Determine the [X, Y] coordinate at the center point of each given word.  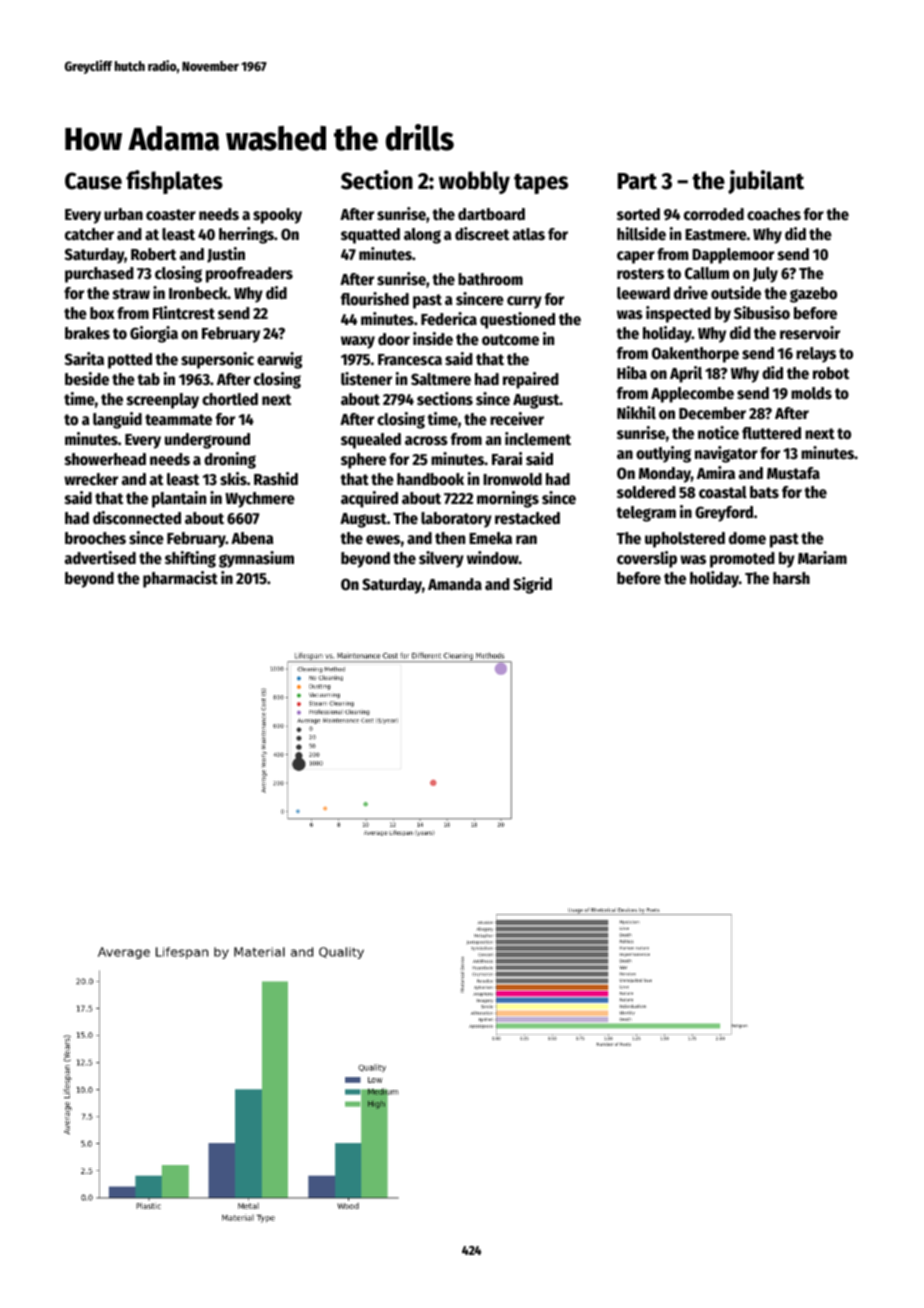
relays [816, 355]
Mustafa [793, 473]
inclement [538, 439]
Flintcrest [184, 313]
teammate [178, 420]
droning [230, 460]
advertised [100, 558]
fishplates [174, 182]
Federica [449, 319]
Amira [716, 472]
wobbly [474, 182]
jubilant [766, 182]
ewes [383, 540]
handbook [430, 479]
